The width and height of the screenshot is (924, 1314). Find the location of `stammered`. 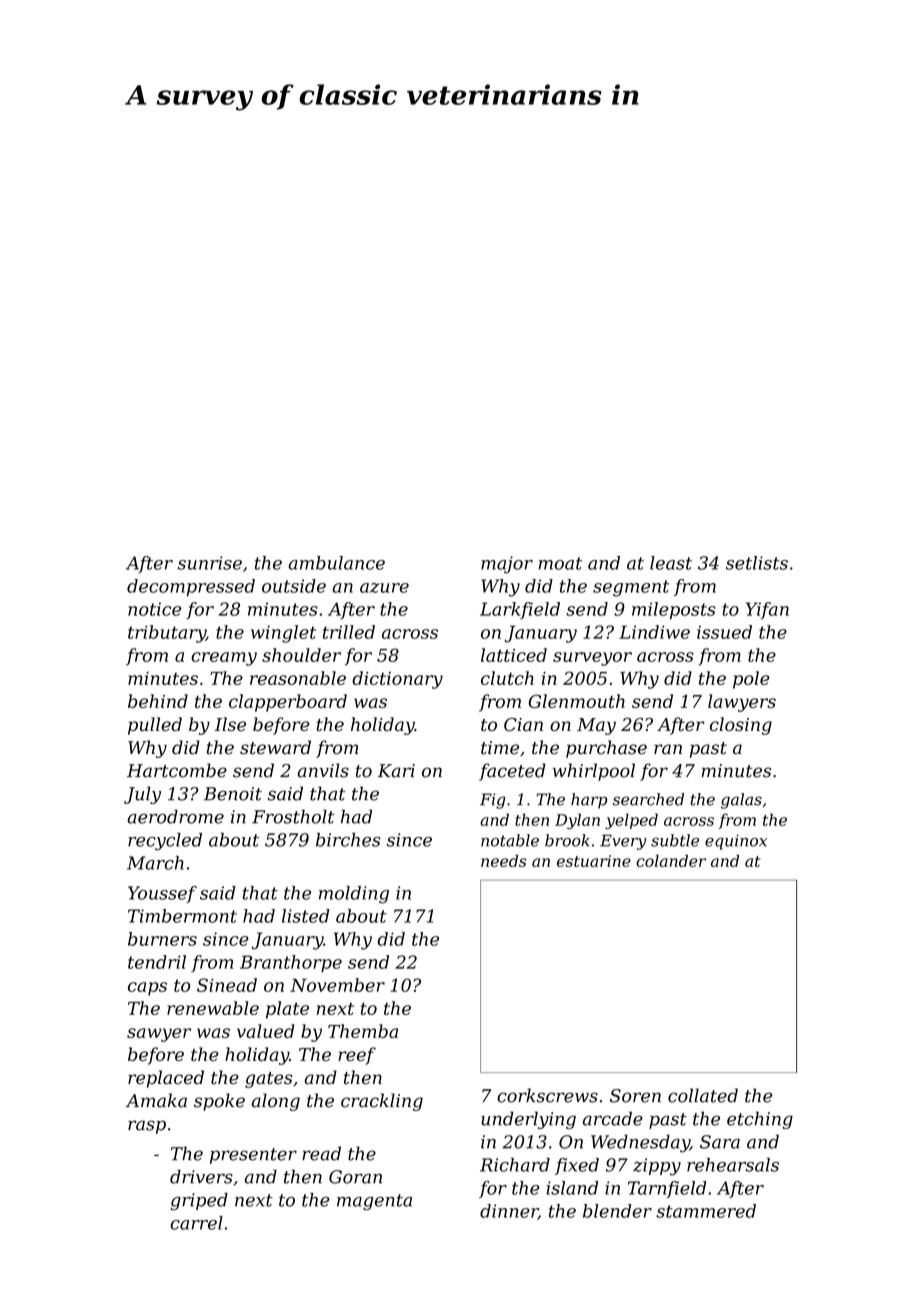

stammered is located at coordinates (706, 1211).
